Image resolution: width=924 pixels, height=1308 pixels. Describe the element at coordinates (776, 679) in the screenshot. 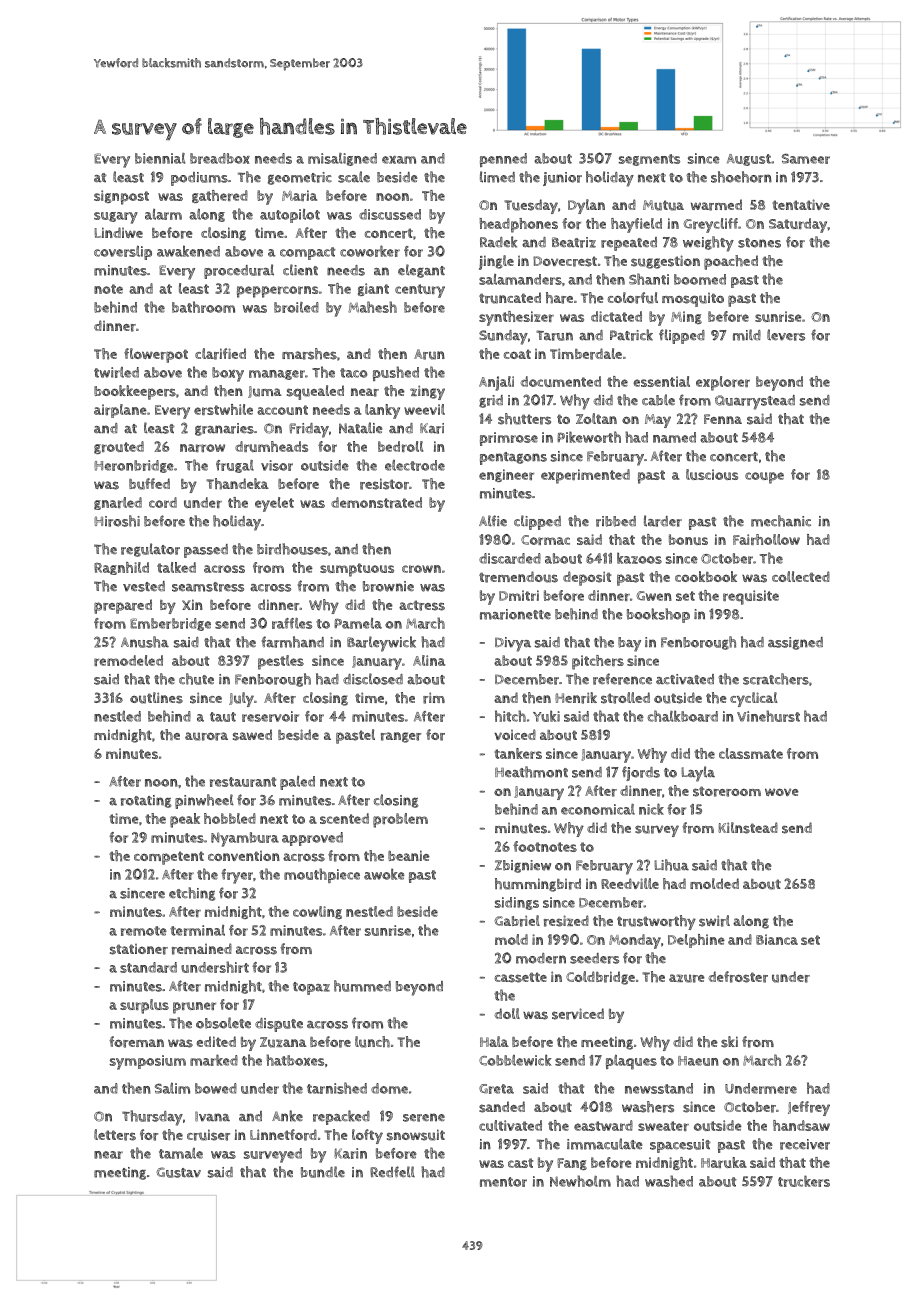

I see `scratchers` at that location.
